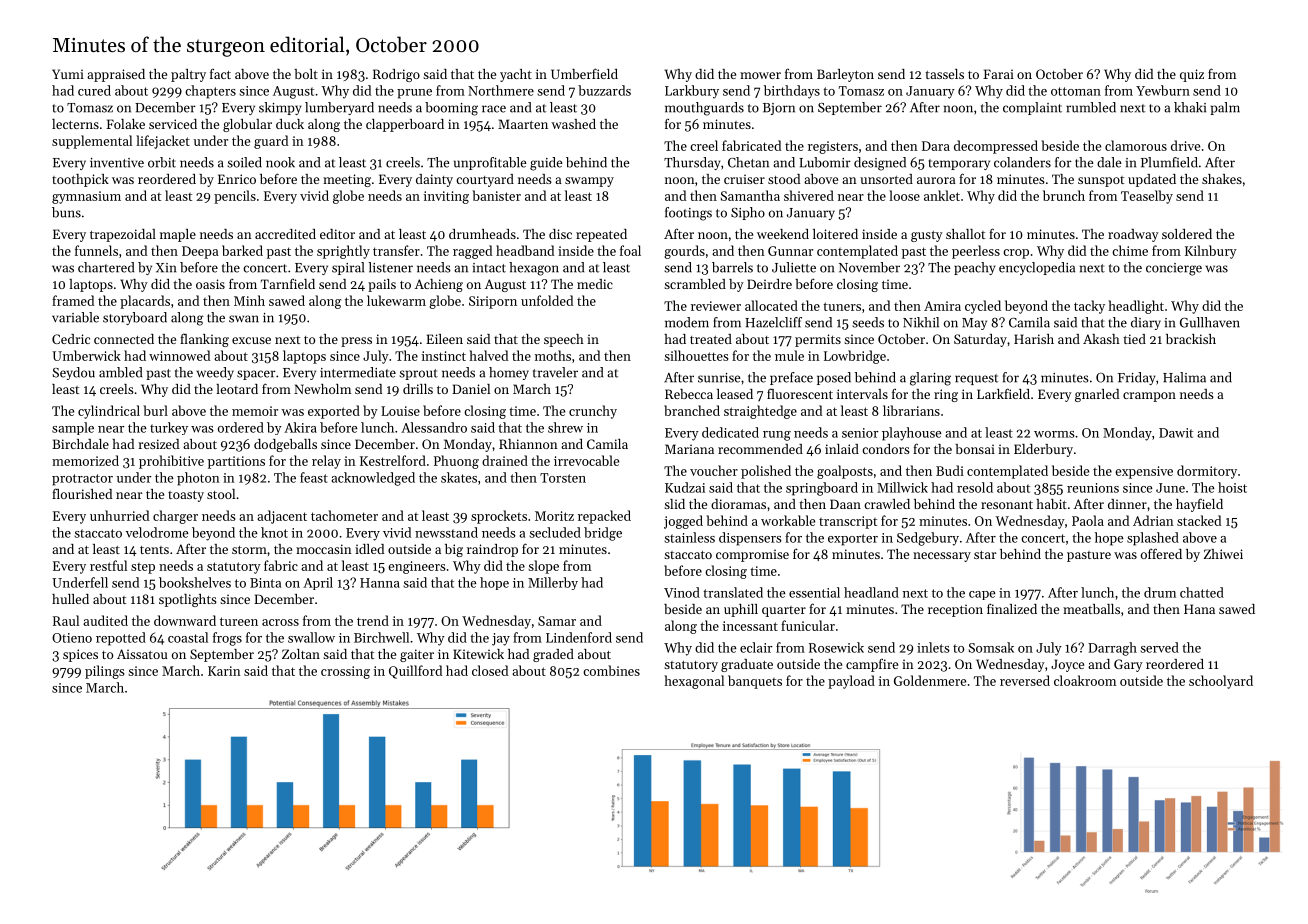 The height and width of the document is (924, 1308). I want to click on Mariana, so click(689, 449).
